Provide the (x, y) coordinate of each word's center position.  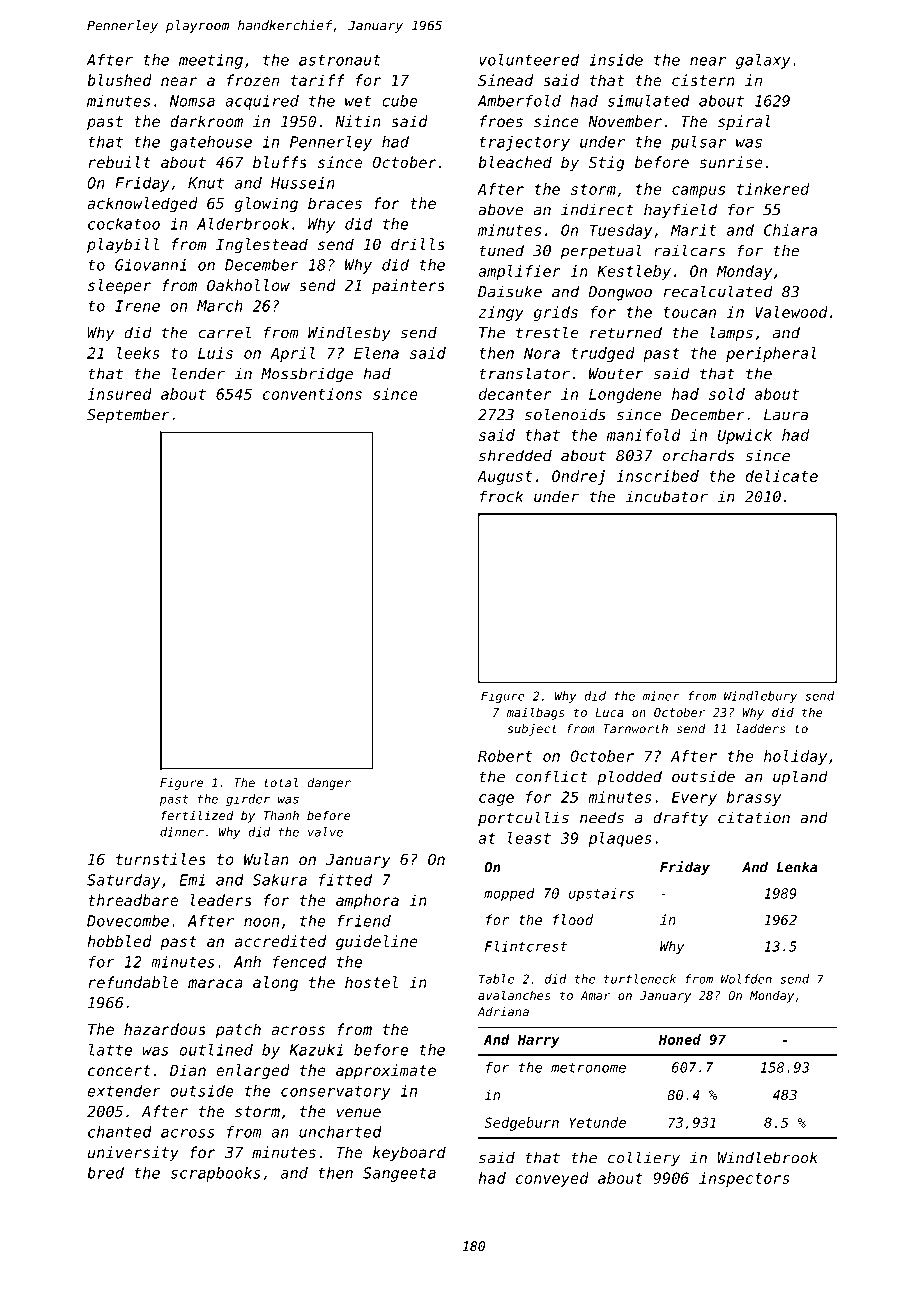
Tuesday (621, 231)
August (504, 477)
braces (335, 203)
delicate (781, 476)
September (128, 416)
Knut (206, 183)
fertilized (197, 815)
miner (661, 696)
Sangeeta (399, 1174)
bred (105, 1173)
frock (501, 496)
